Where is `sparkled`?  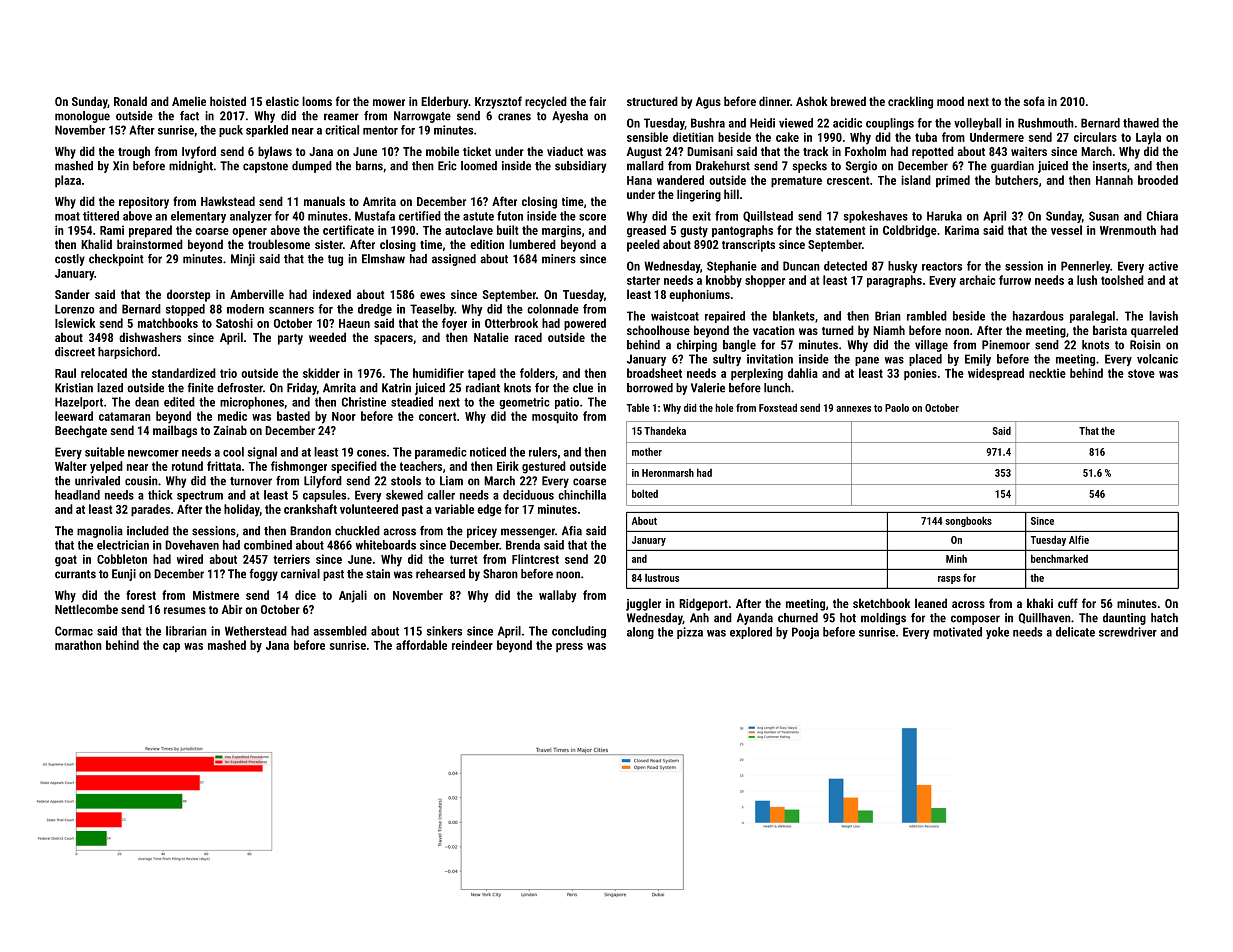
sparkled is located at coordinates (267, 131).
